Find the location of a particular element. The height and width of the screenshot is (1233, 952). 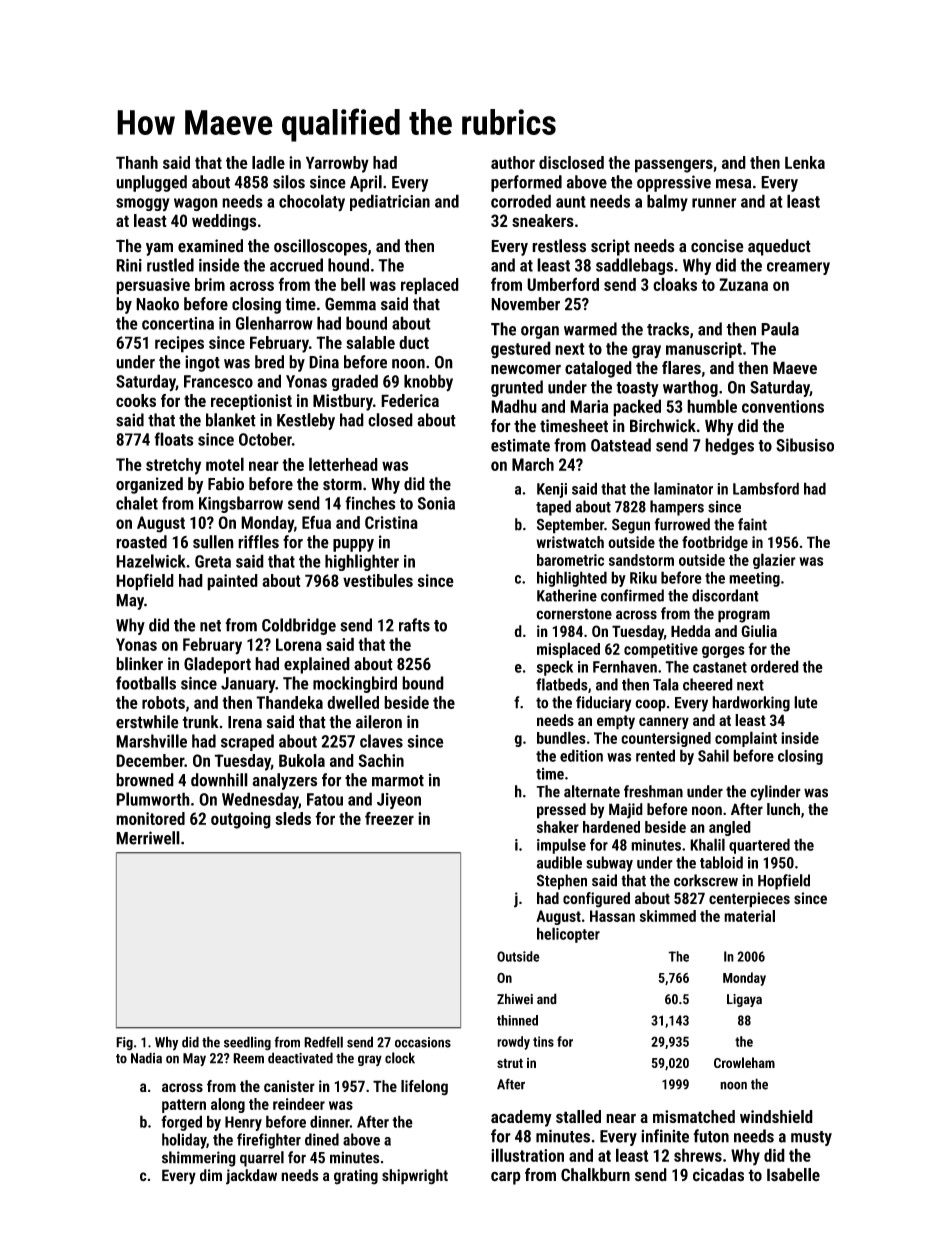

illustration is located at coordinates (527, 1155).
